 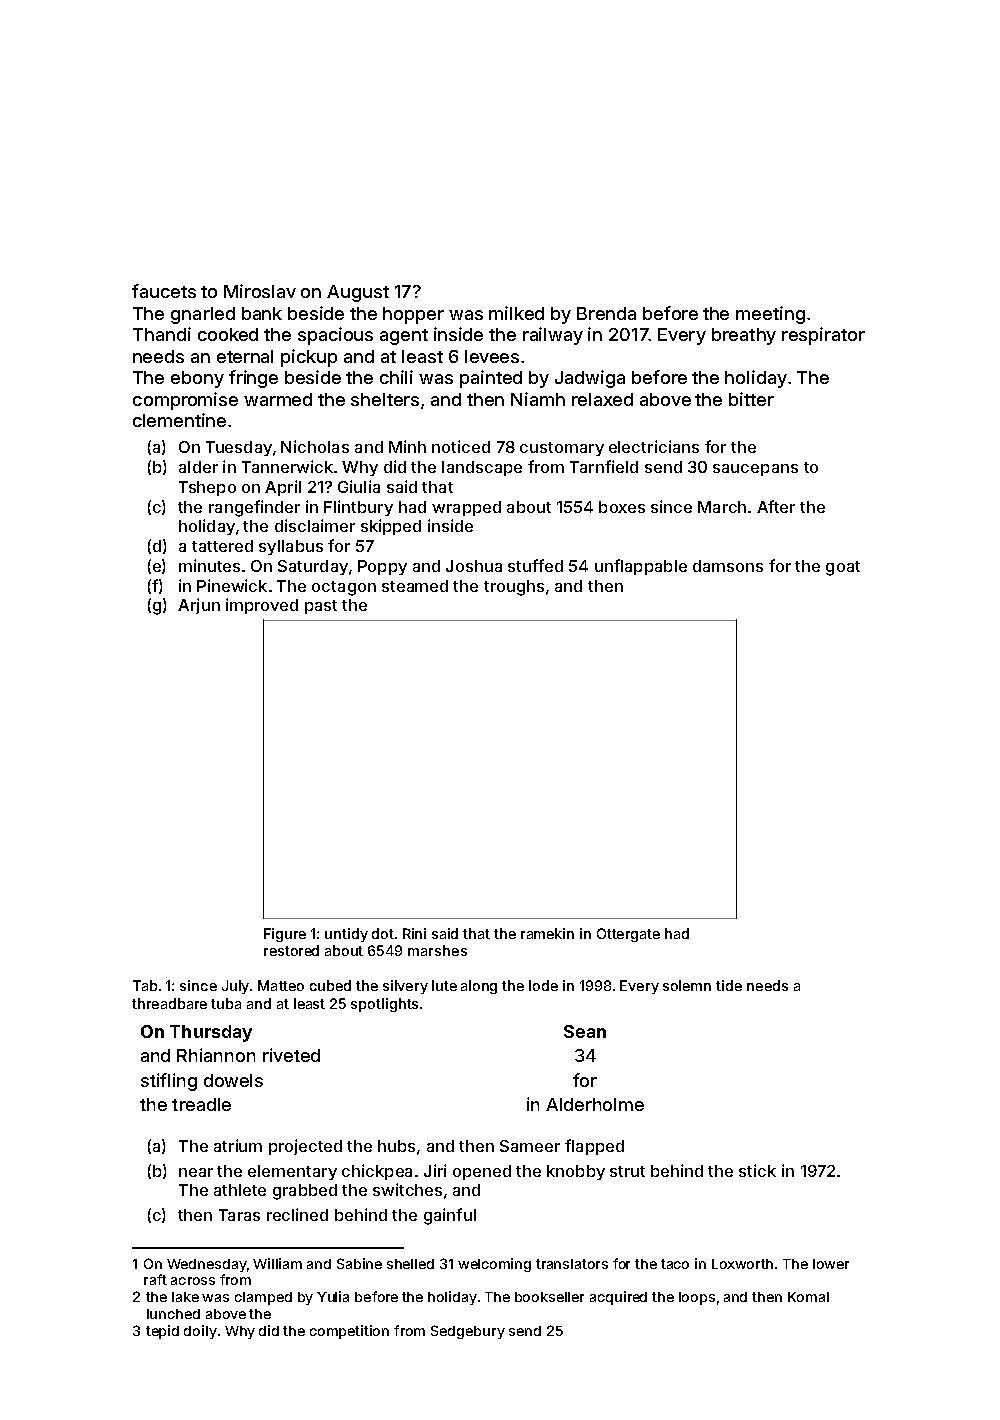 What do you see at coordinates (547, 933) in the document?
I see `ramekin` at bounding box center [547, 933].
